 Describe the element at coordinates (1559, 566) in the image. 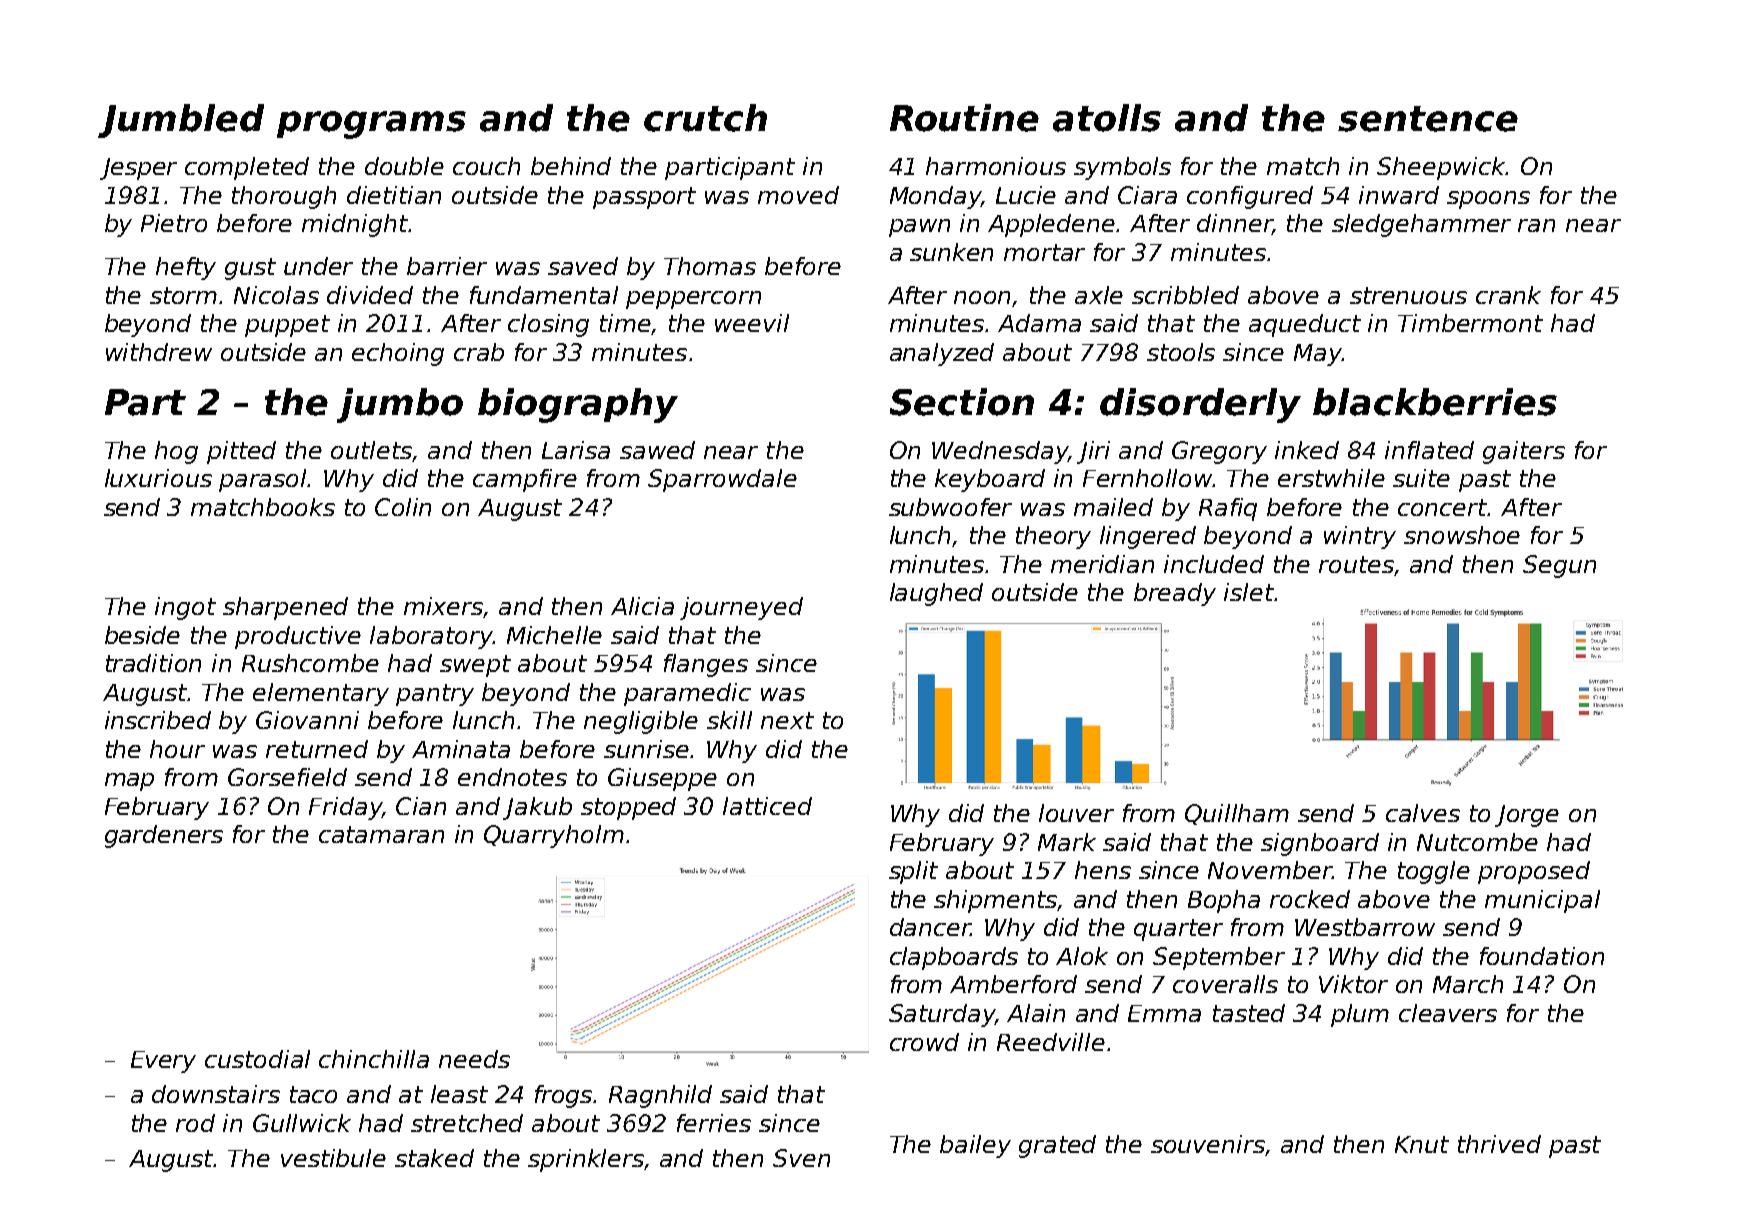

I see `Segun` at that location.
